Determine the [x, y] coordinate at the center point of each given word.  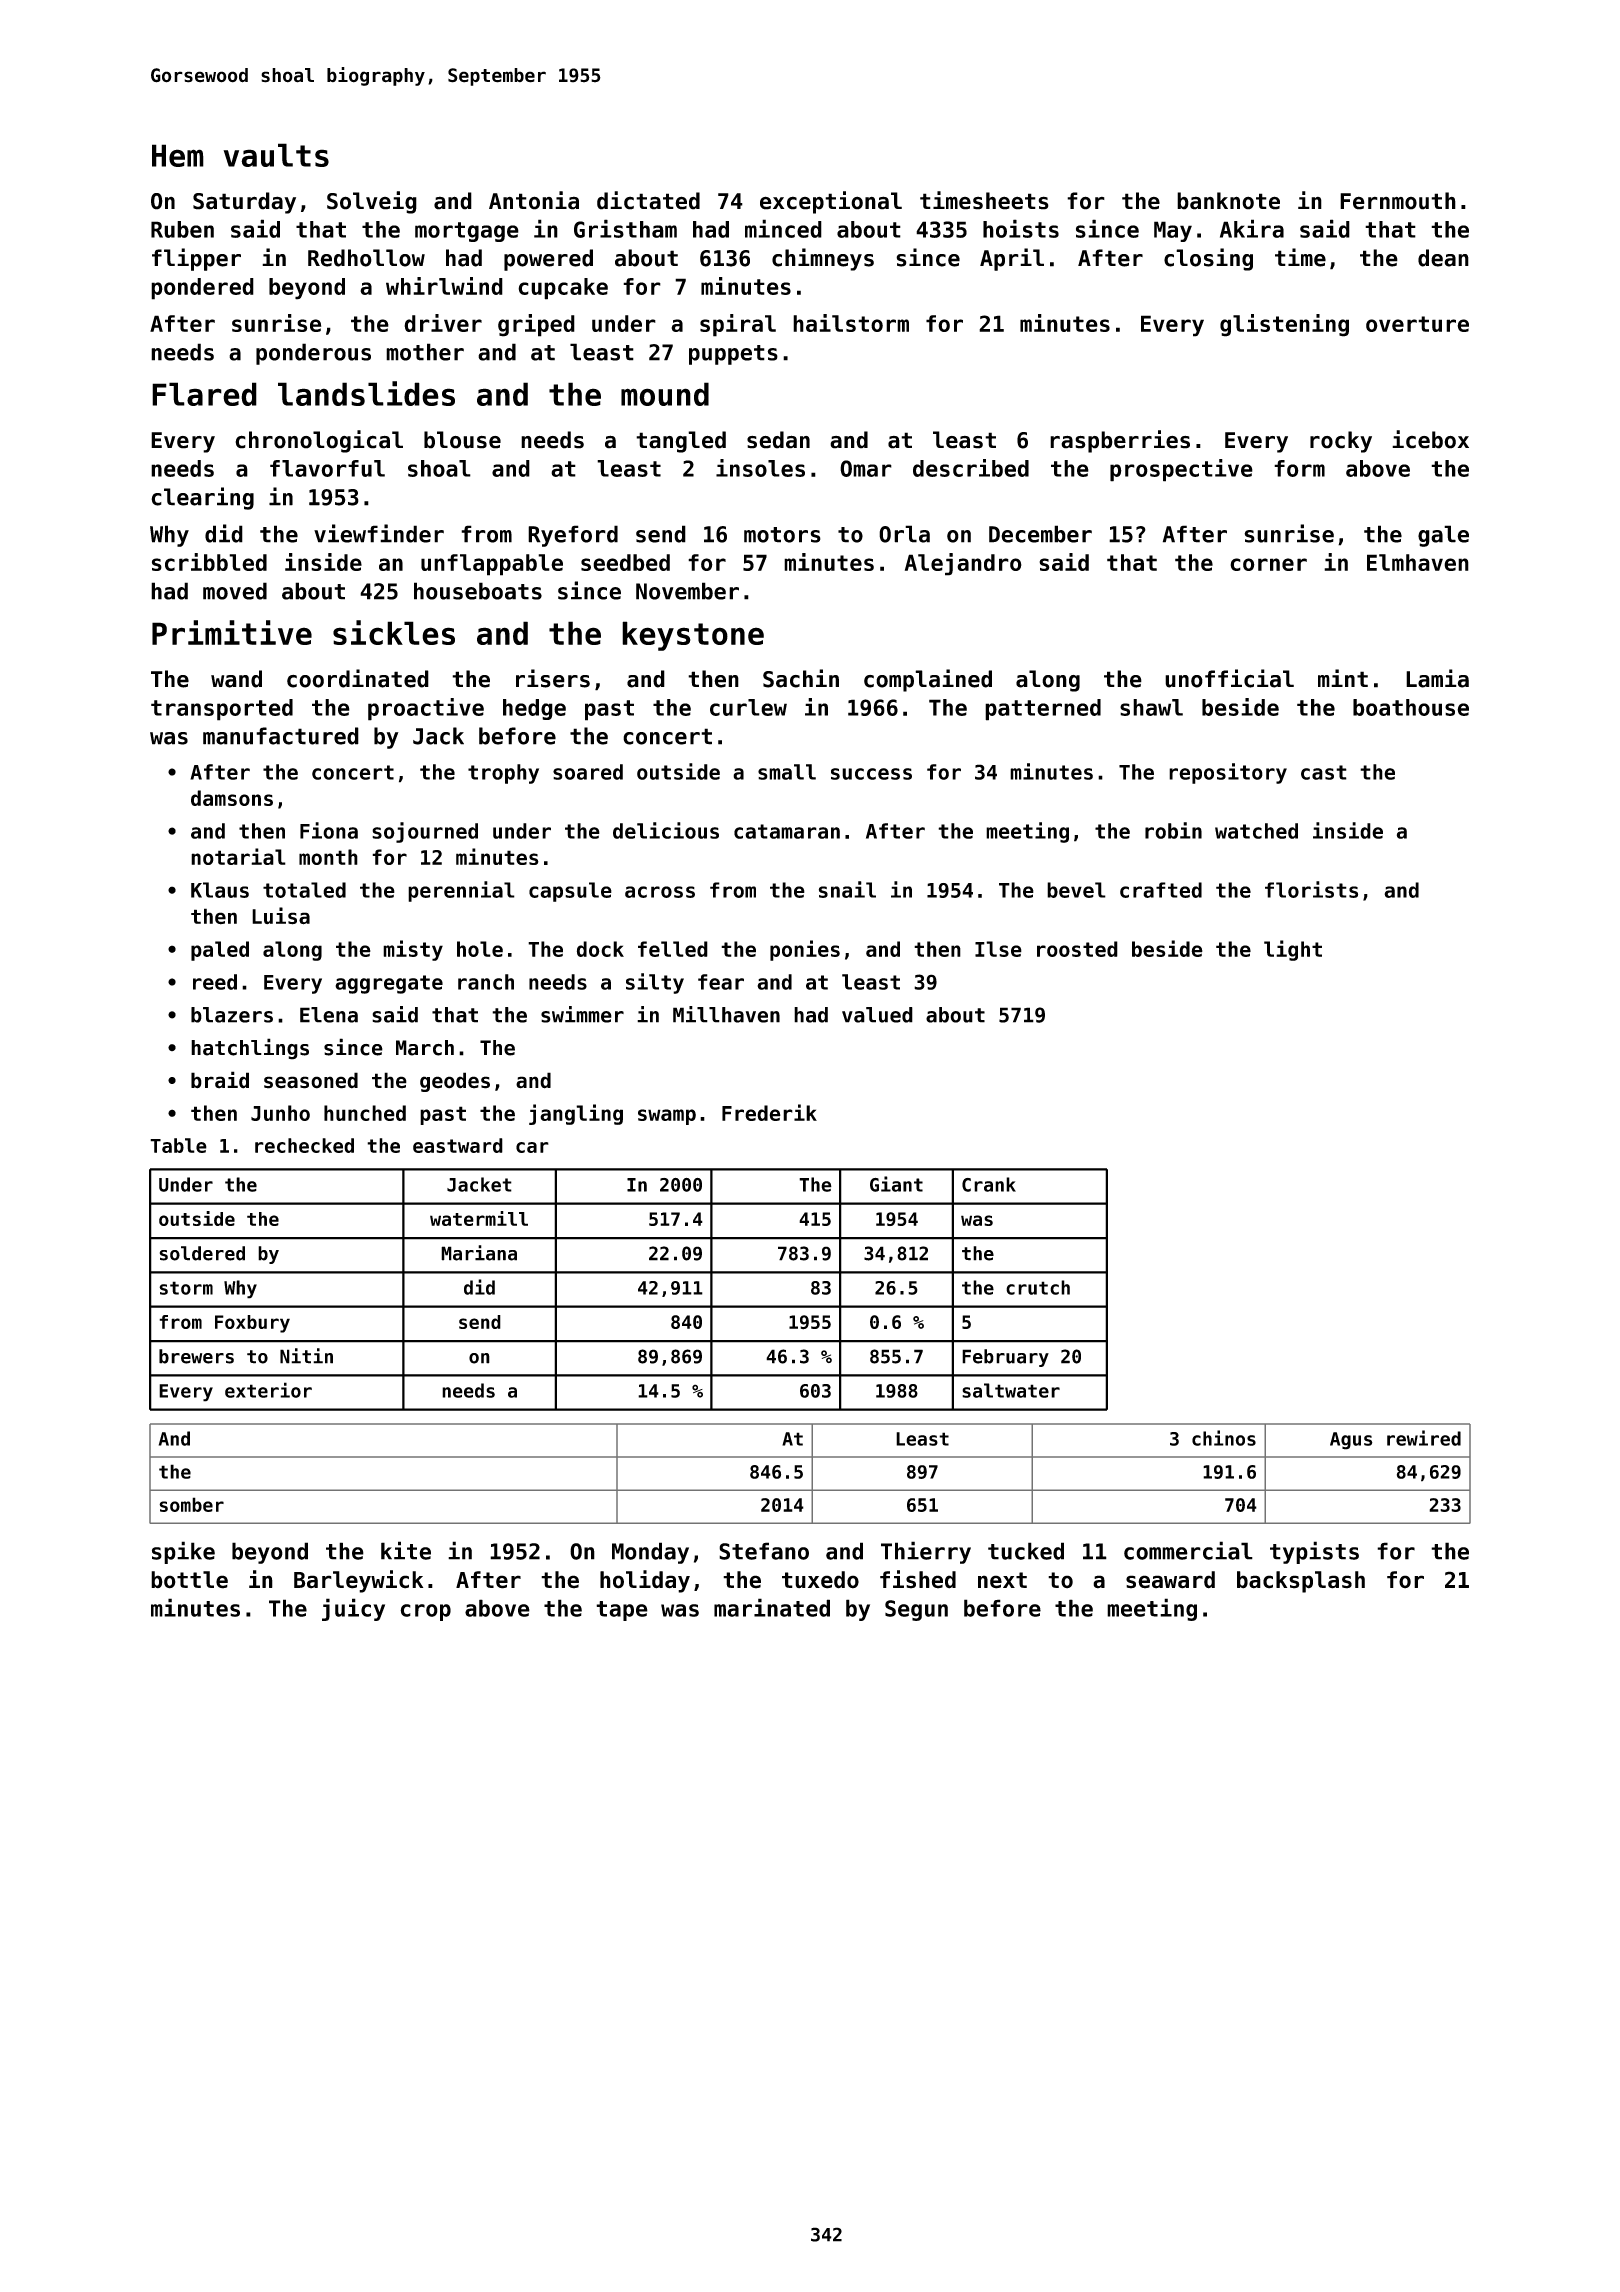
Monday [650, 1553]
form [1299, 468]
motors [782, 535]
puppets [733, 355]
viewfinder [379, 533]
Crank [989, 1184]
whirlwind [444, 286]
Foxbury [252, 1324]
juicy [353, 1609]
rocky [1341, 442]
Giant [896, 1184]
